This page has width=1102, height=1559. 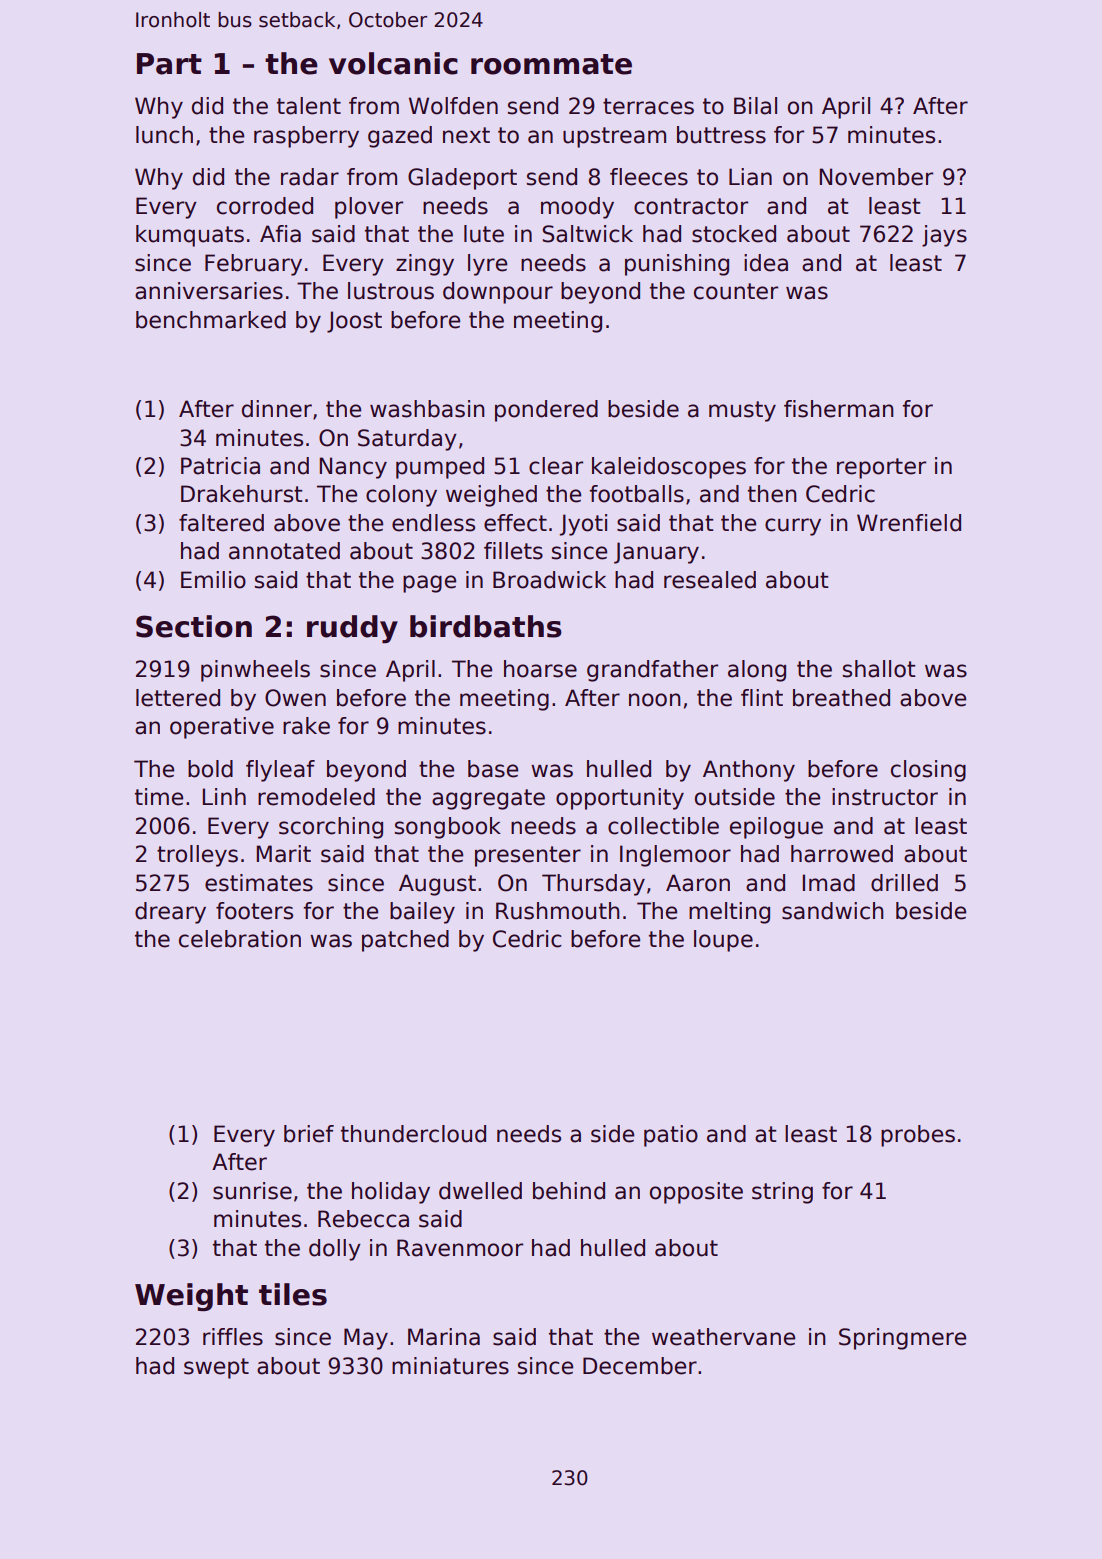 I want to click on shallot, so click(x=879, y=669).
